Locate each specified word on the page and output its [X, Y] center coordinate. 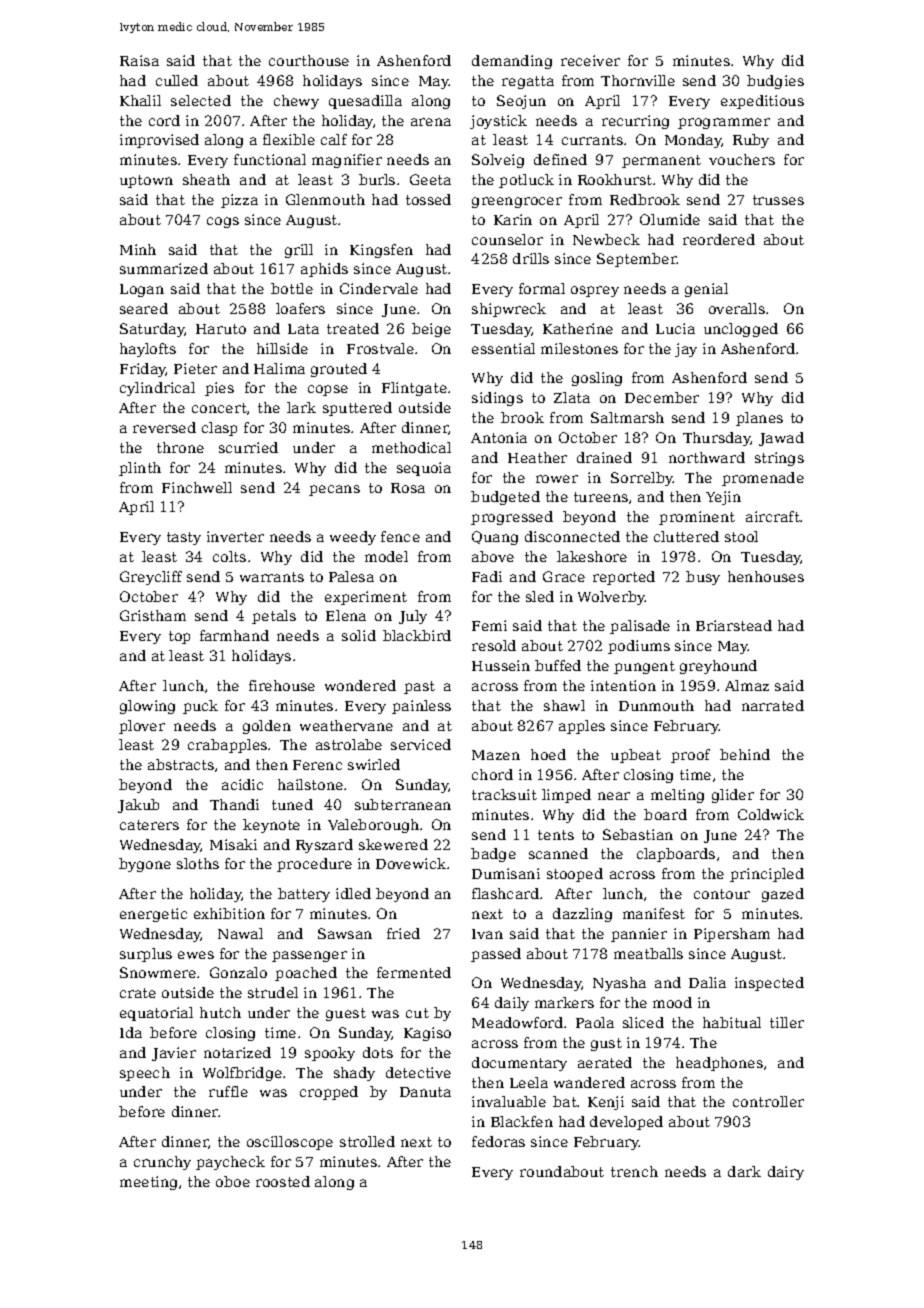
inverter [235, 536]
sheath [206, 179]
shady [354, 1074]
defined [560, 159]
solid [359, 635]
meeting [148, 1183]
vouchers [742, 159]
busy [703, 578]
